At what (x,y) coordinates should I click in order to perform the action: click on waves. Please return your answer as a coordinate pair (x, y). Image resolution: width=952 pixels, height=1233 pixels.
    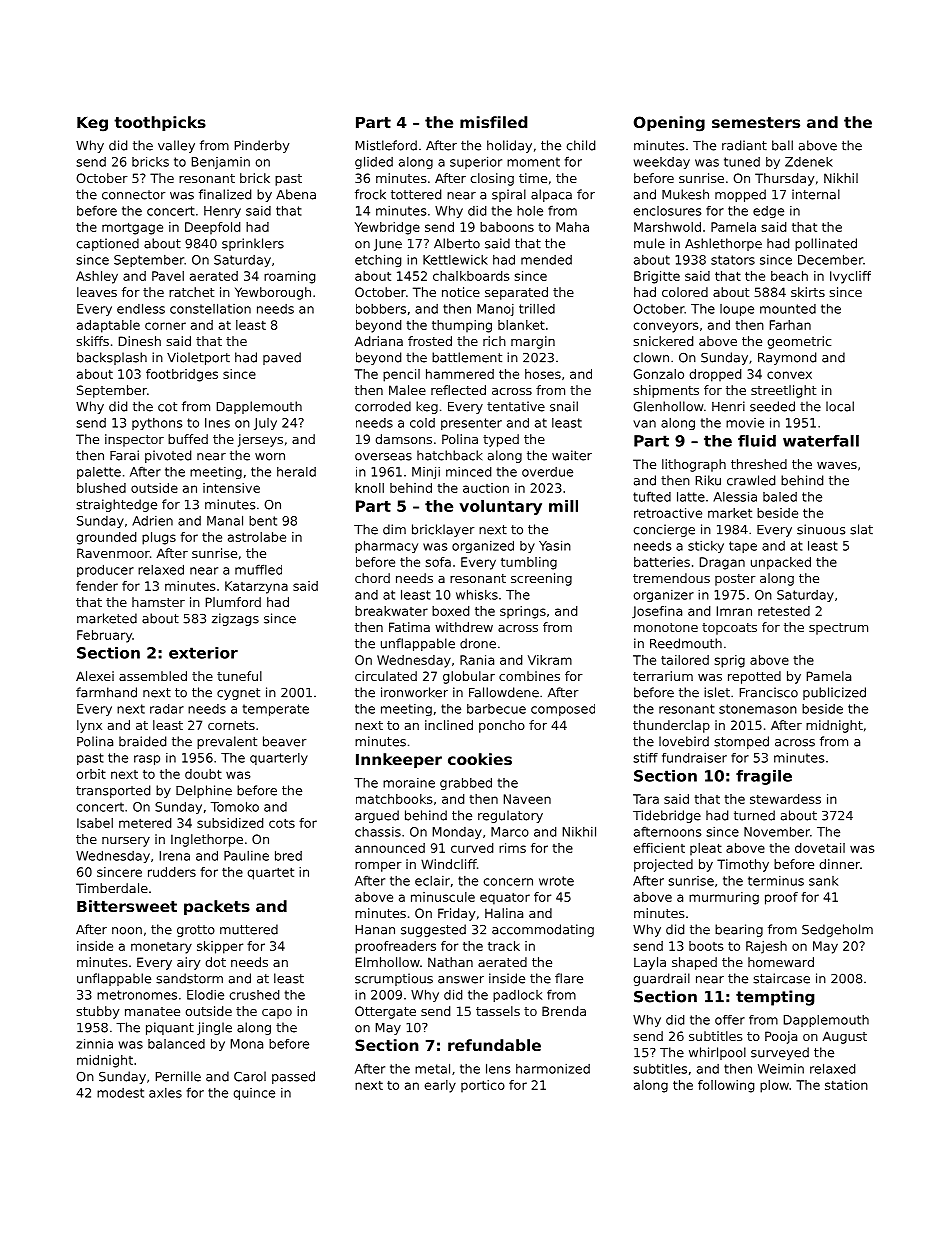
    Looking at the image, I should click on (837, 465).
